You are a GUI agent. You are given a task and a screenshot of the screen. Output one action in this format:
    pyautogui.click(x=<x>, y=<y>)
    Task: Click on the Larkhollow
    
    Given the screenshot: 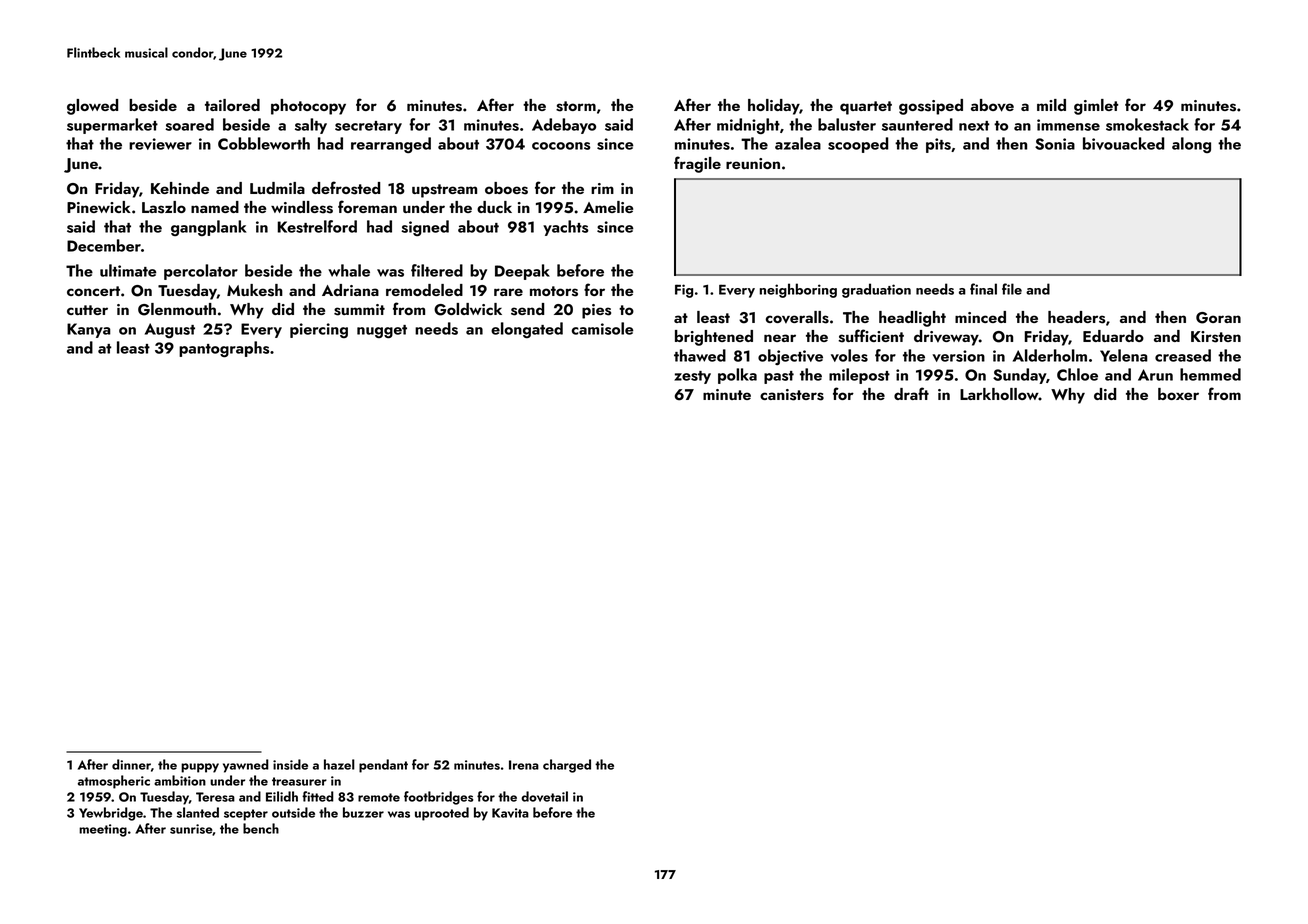 What is the action you would take?
    pyautogui.click(x=999, y=394)
